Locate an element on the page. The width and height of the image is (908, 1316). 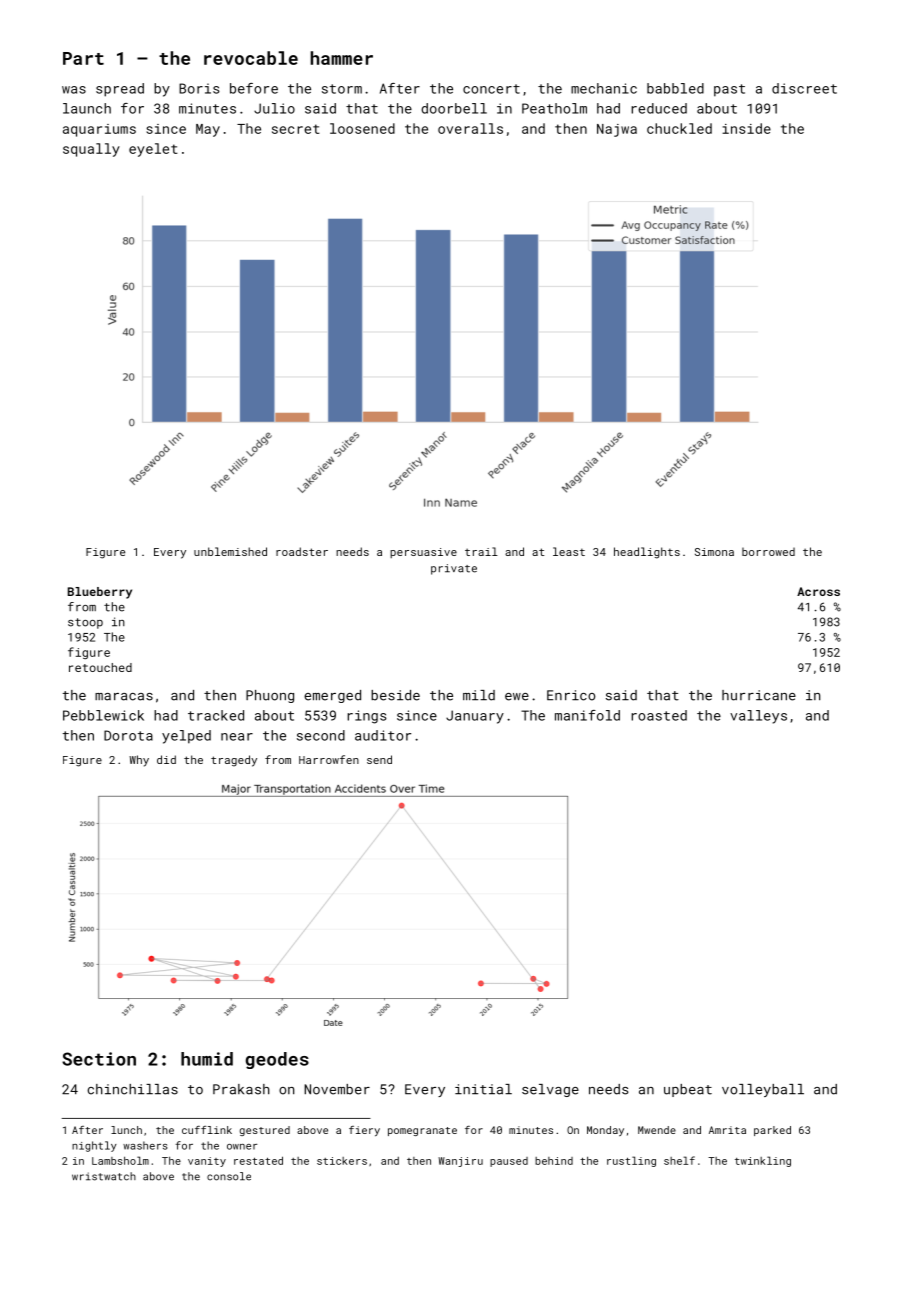
eyelet is located at coordinates (153, 150).
